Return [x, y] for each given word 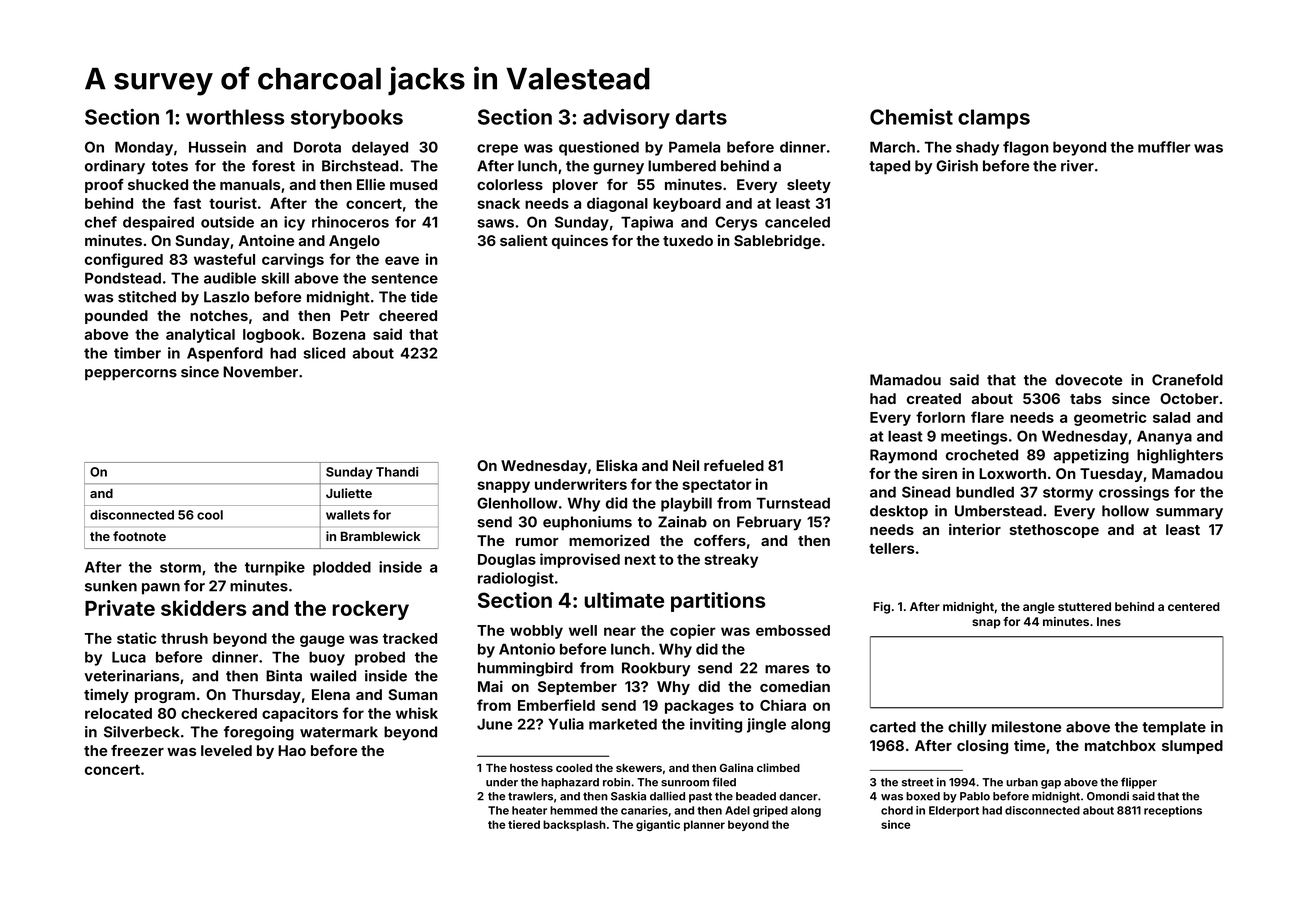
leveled [226, 750]
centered [1194, 606]
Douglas [507, 561]
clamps [994, 119]
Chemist [911, 117]
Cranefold [1187, 380]
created [934, 398]
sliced [324, 353]
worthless [235, 117]
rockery [371, 610]
